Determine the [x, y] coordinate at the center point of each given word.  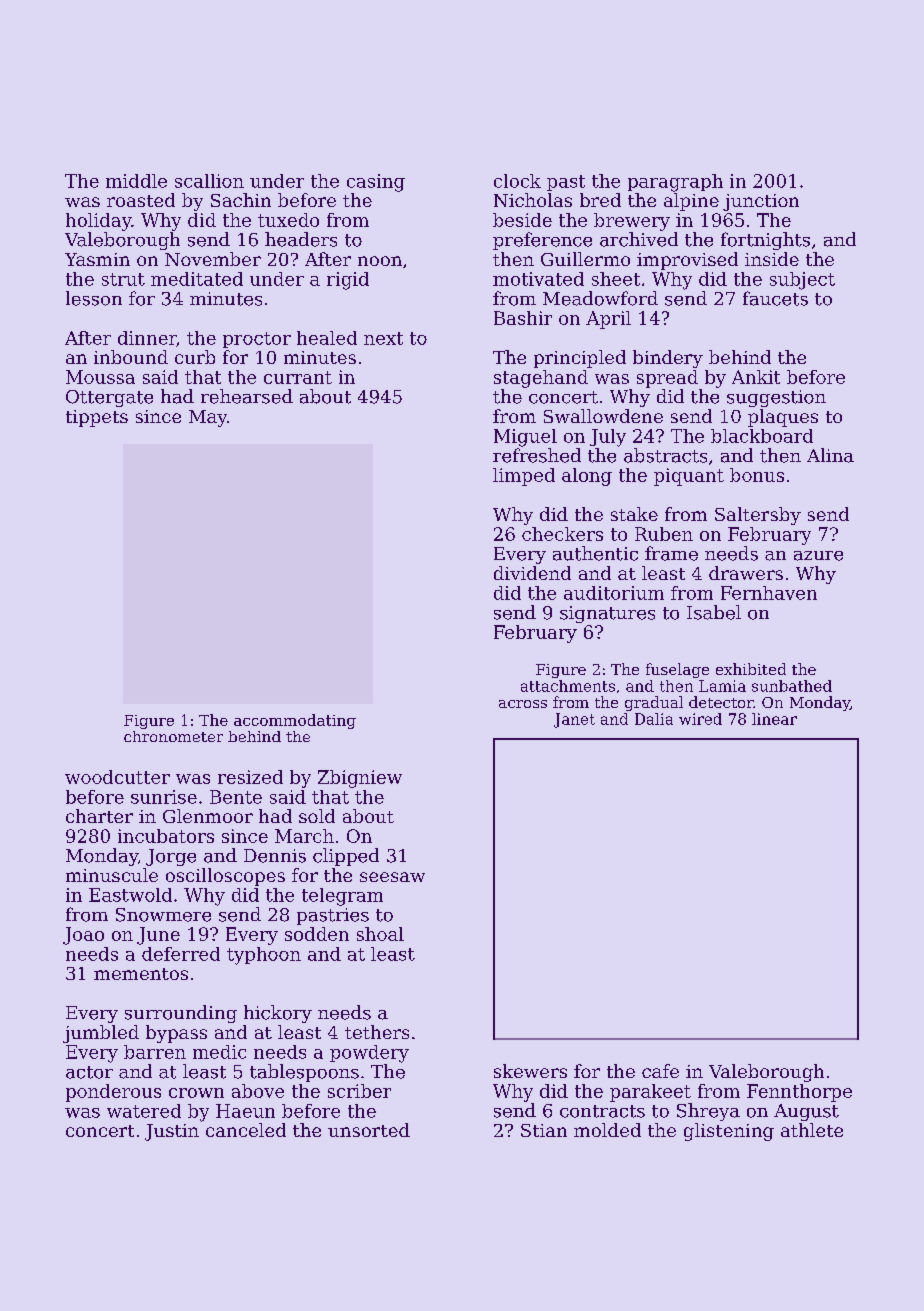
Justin [172, 1132]
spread [667, 379]
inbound [131, 357]
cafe [660, 1071]
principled [580, 359]
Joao [83, 936]
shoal [380, 934]
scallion [209, 181]
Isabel [714, 612]
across [523, 704]
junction [761, 202]
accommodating [295, 721]
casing [376, 183]
